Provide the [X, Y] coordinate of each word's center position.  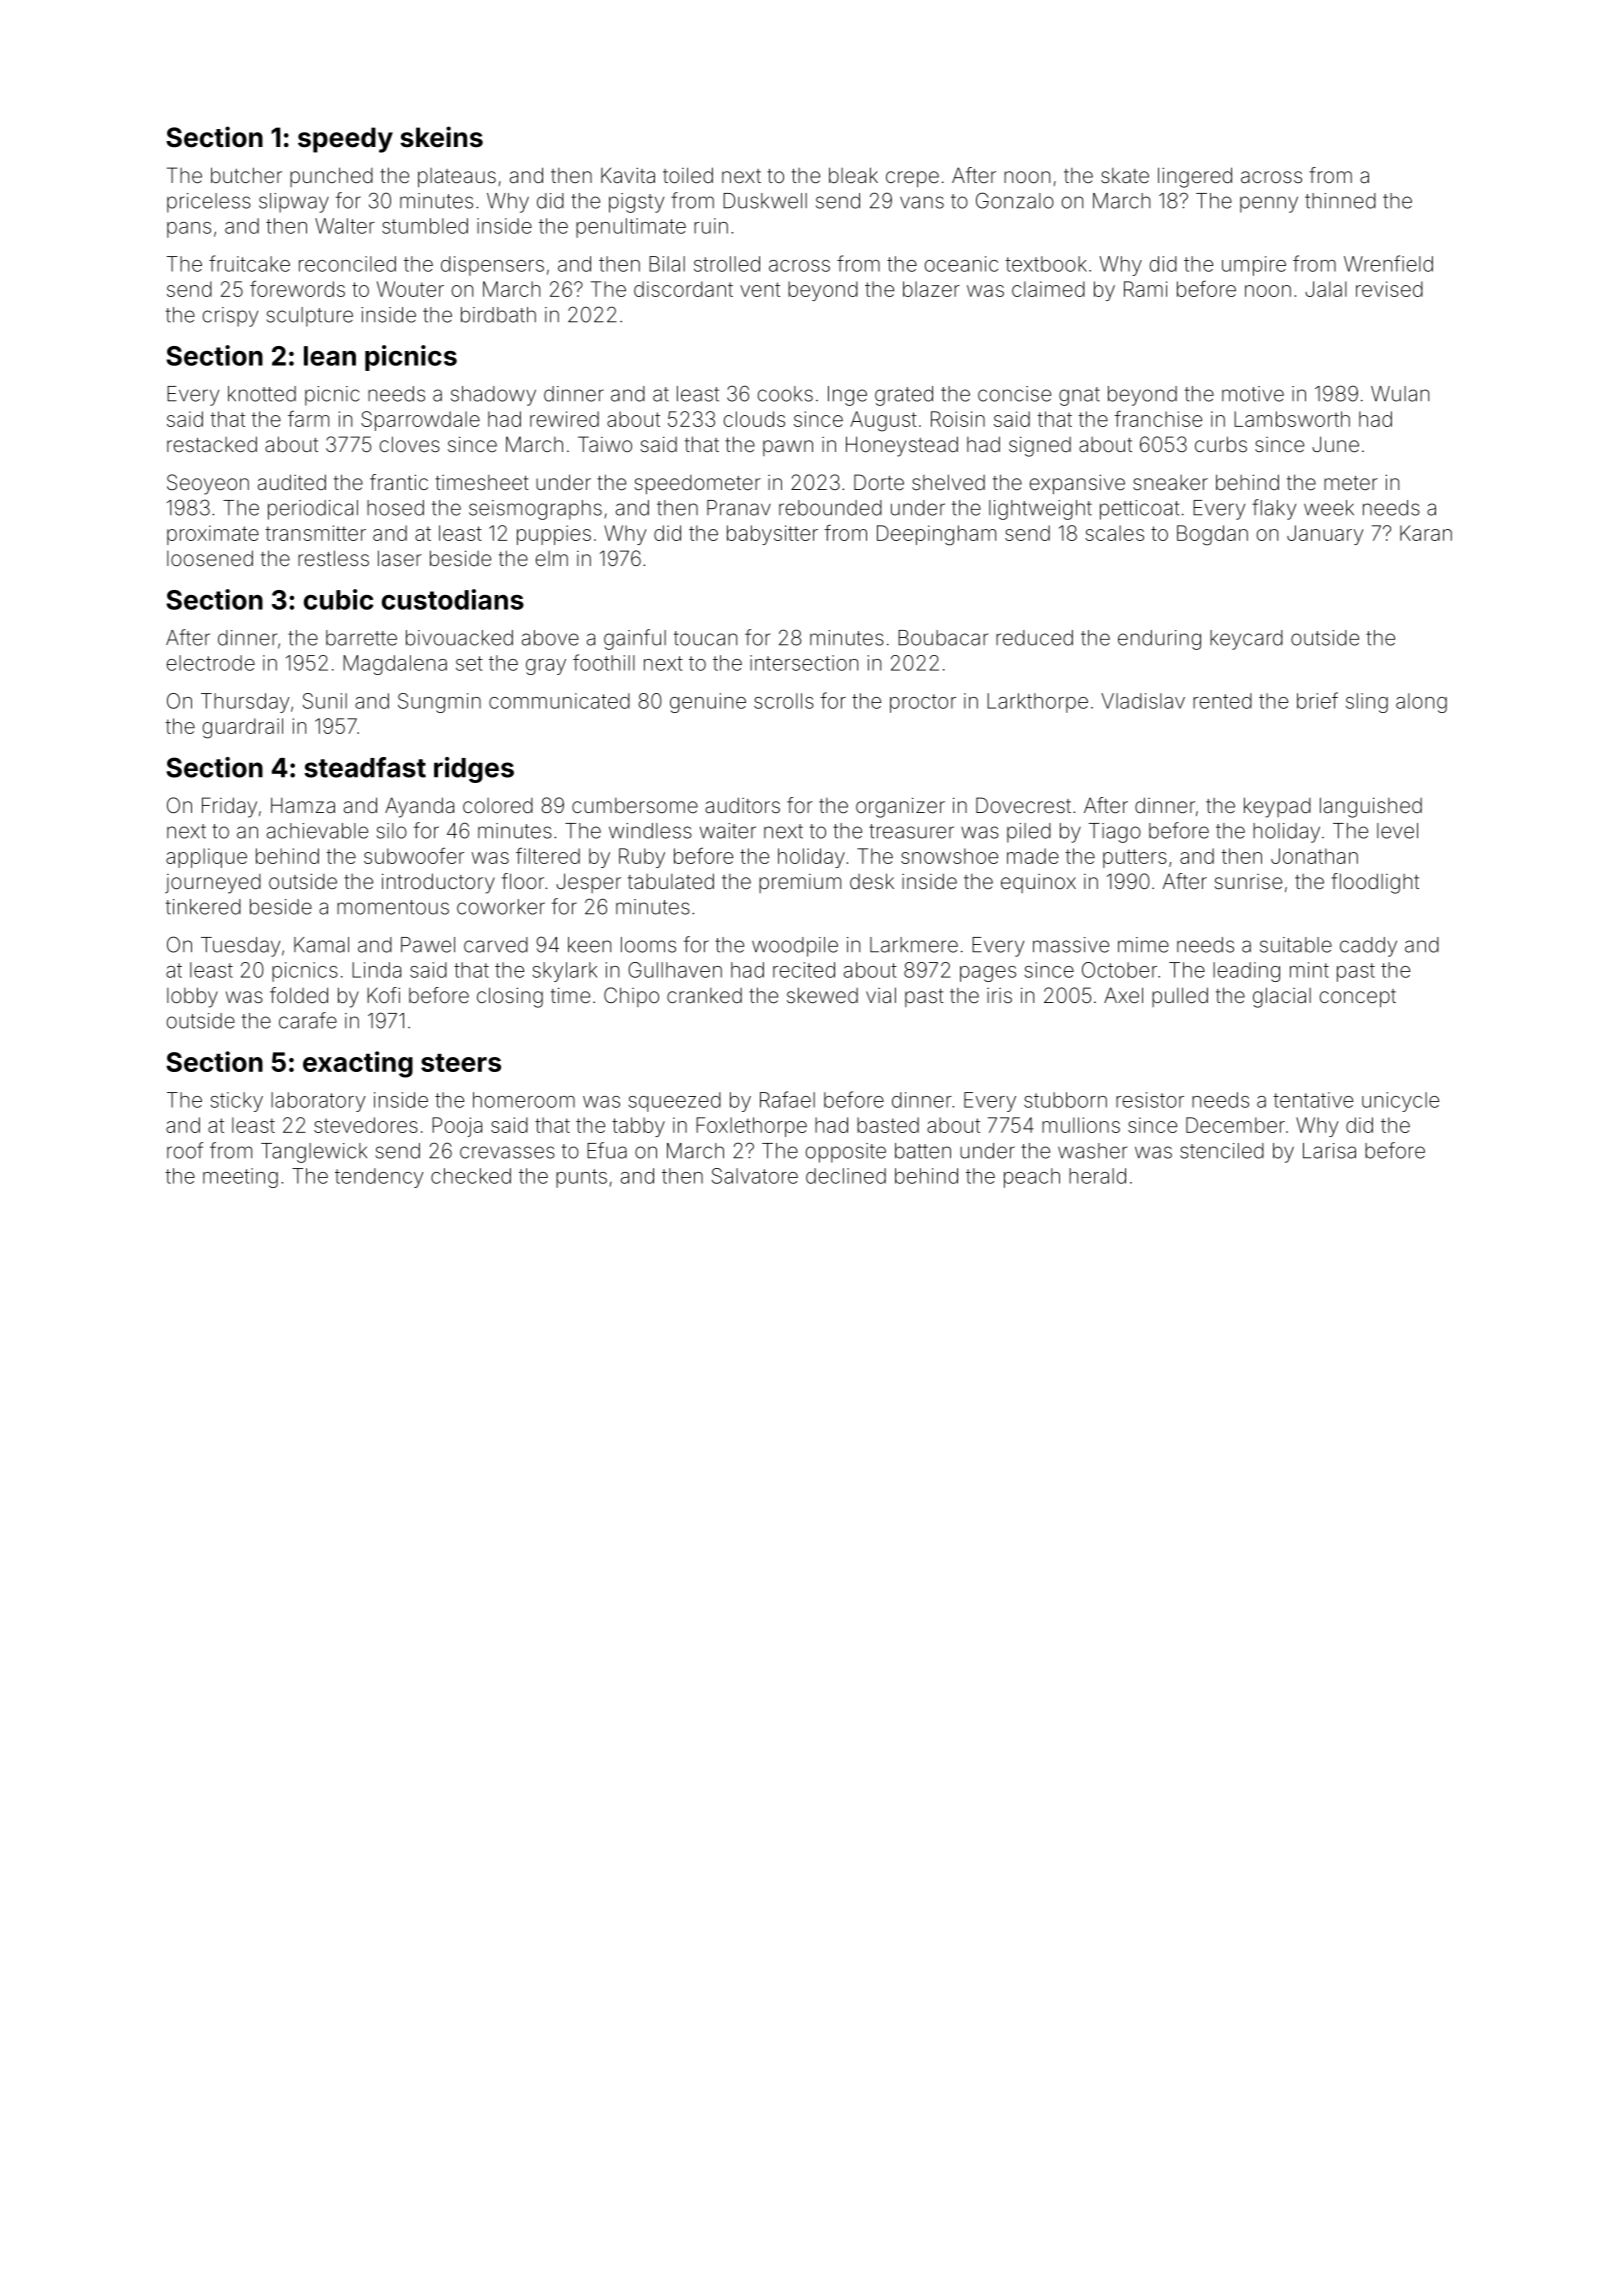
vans [922, 202]
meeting [240, 1178]
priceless [209, 203]
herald [1097, 1176]
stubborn [1065, 1100]
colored [498, 805]
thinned [1340, 201]
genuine [708, 703]
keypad [1277, 807]
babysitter [772, 535]
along [1421, 703]
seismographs [535, 510]
